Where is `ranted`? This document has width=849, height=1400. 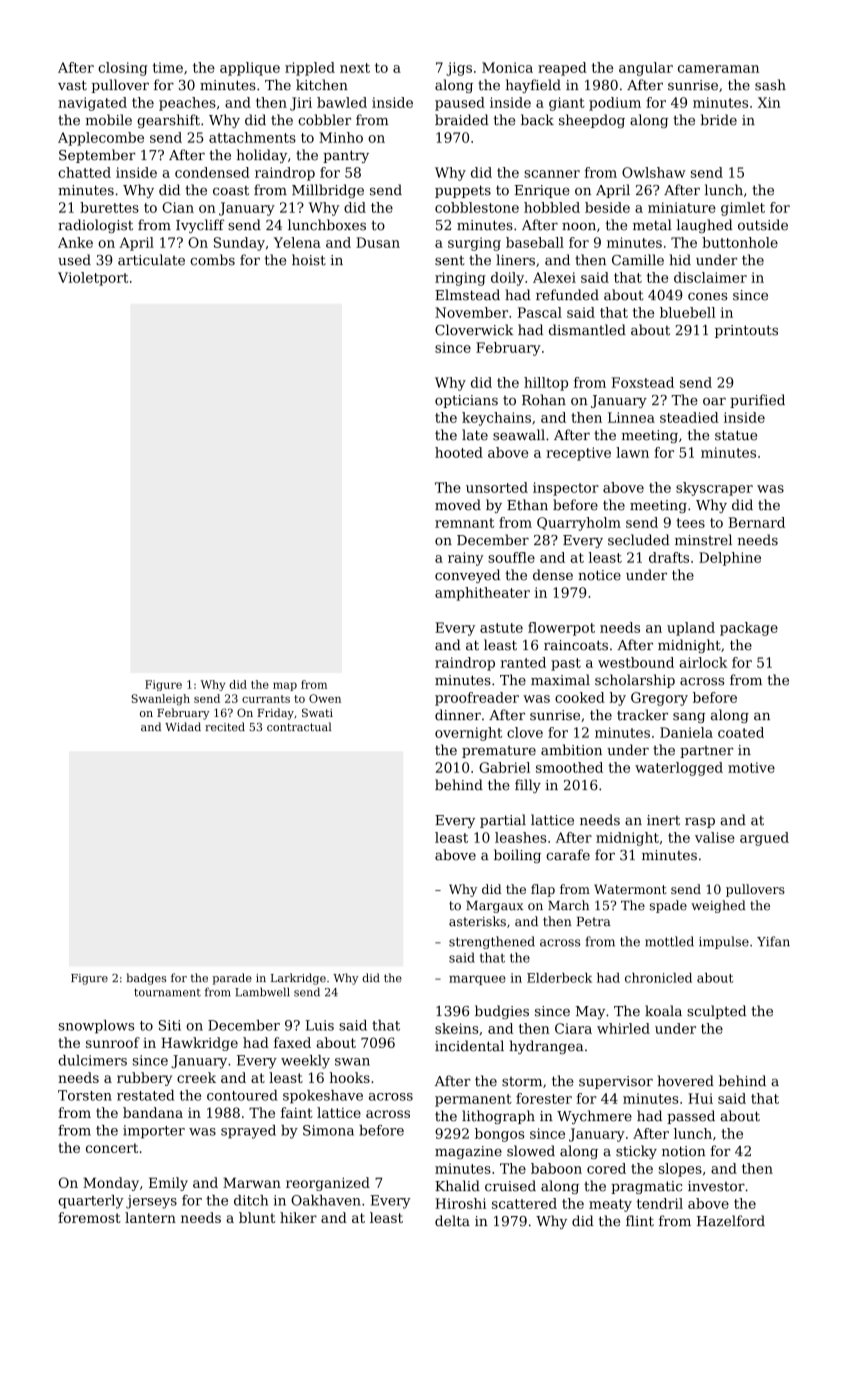
ranted is located at coordinates (523, 662).
